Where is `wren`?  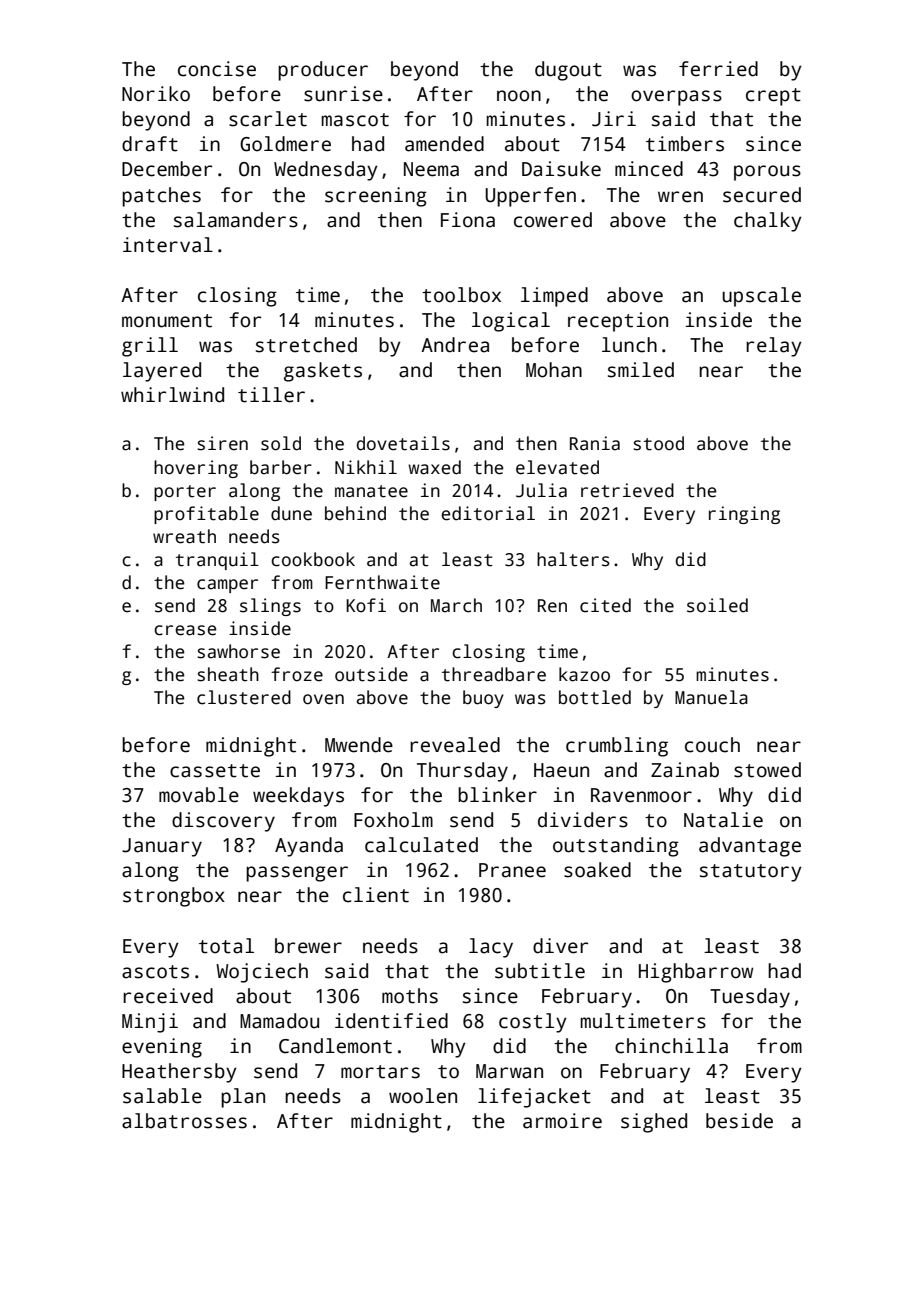
wren is located at coordinates (680, 197).
